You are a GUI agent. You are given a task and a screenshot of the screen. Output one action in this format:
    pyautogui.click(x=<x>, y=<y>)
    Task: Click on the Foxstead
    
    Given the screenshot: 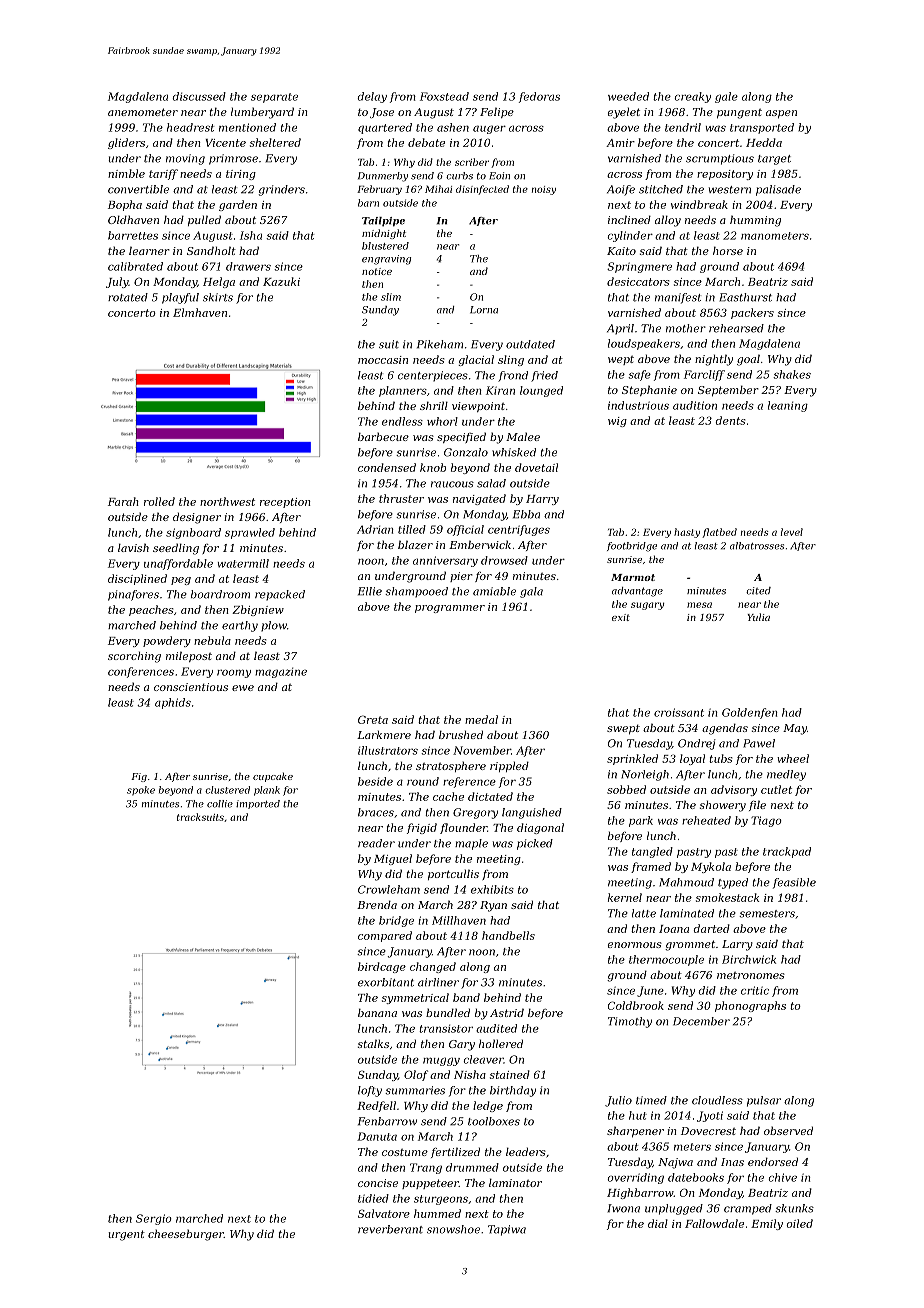 What is the action you would take?
    pyautogui.click(x=444, y=96)
